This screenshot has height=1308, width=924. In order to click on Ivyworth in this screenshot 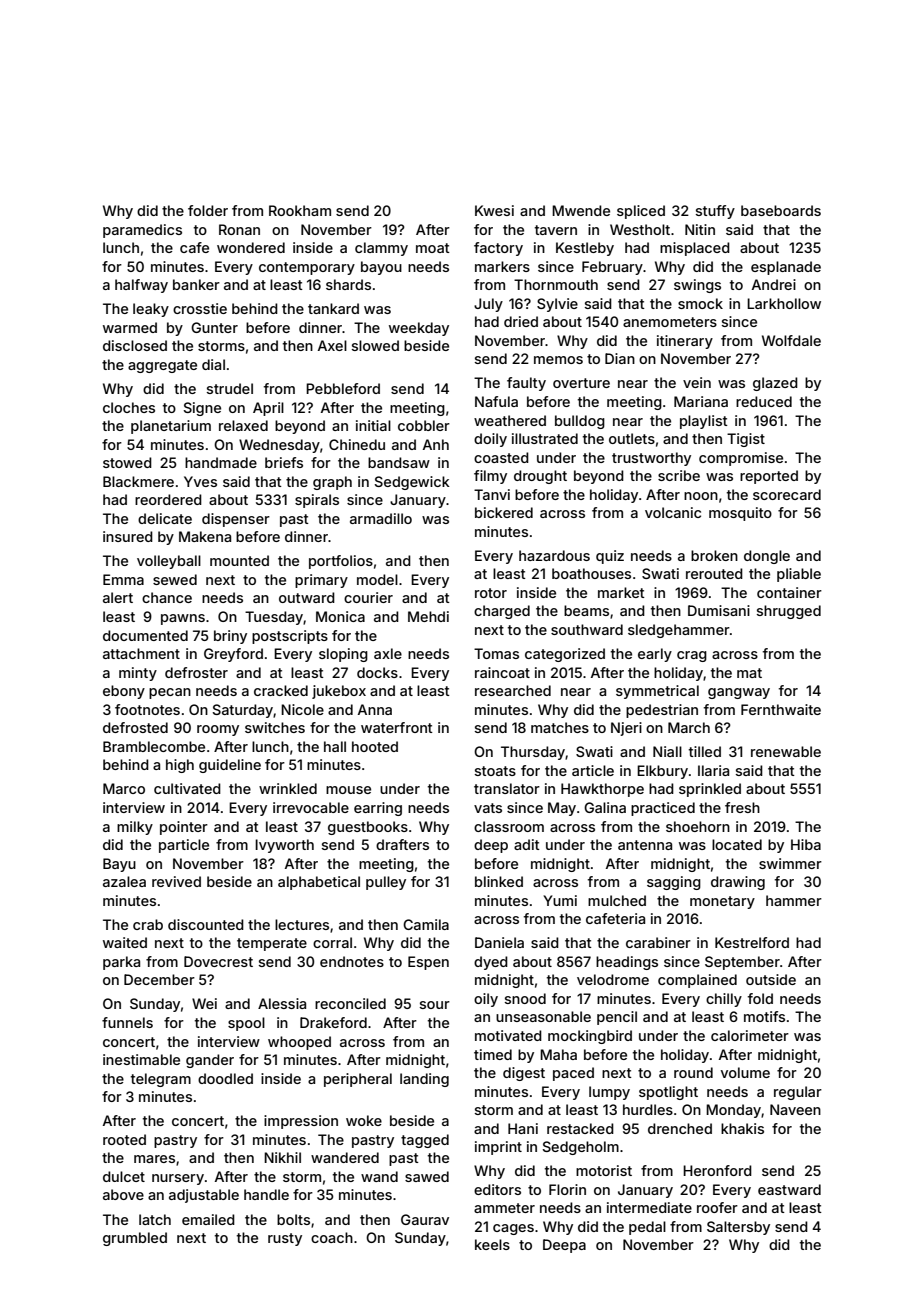, I will do `click(284, 846)`.
